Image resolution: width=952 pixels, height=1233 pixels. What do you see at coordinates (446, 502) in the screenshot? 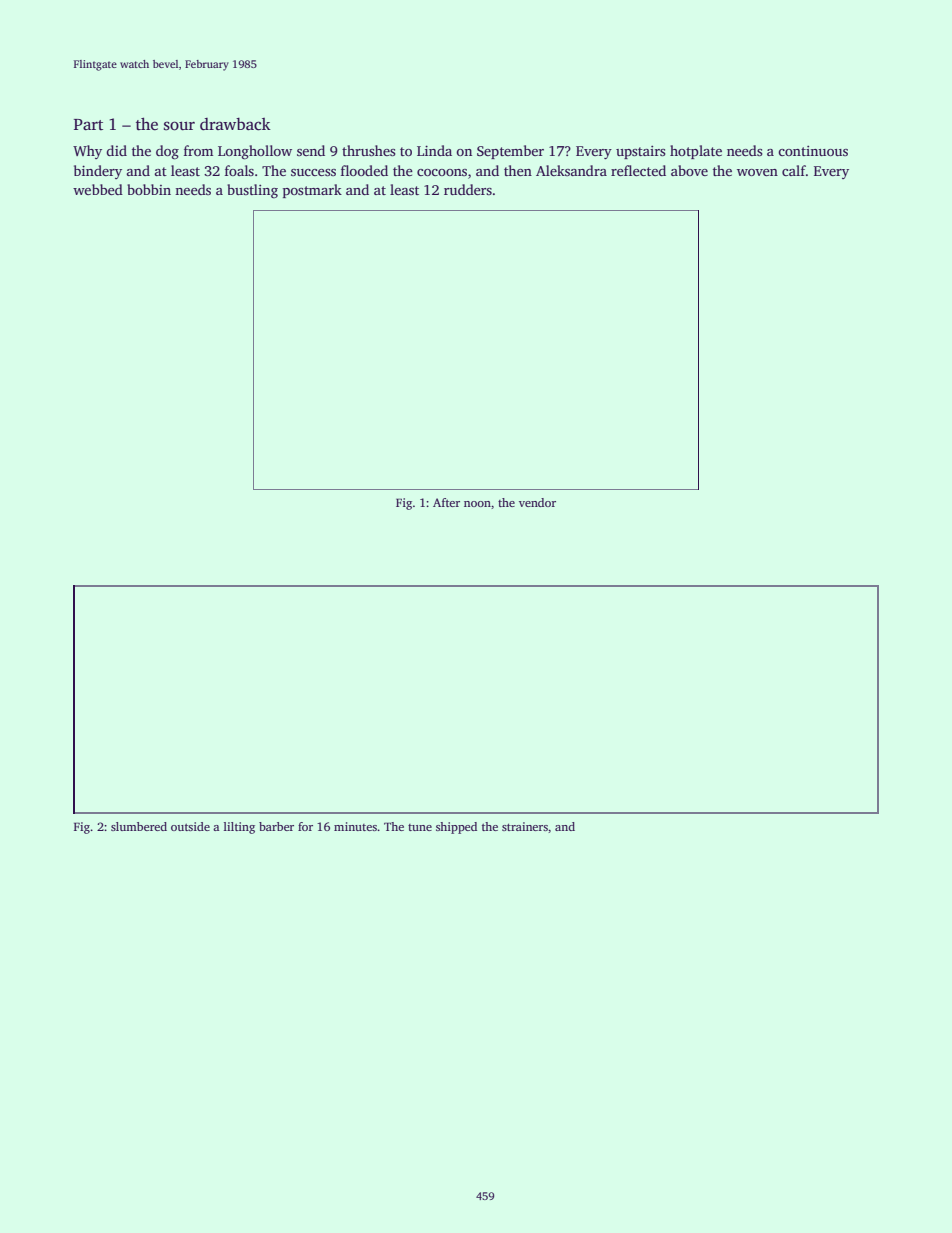
I see `After` at bounding box center [446, 502].
